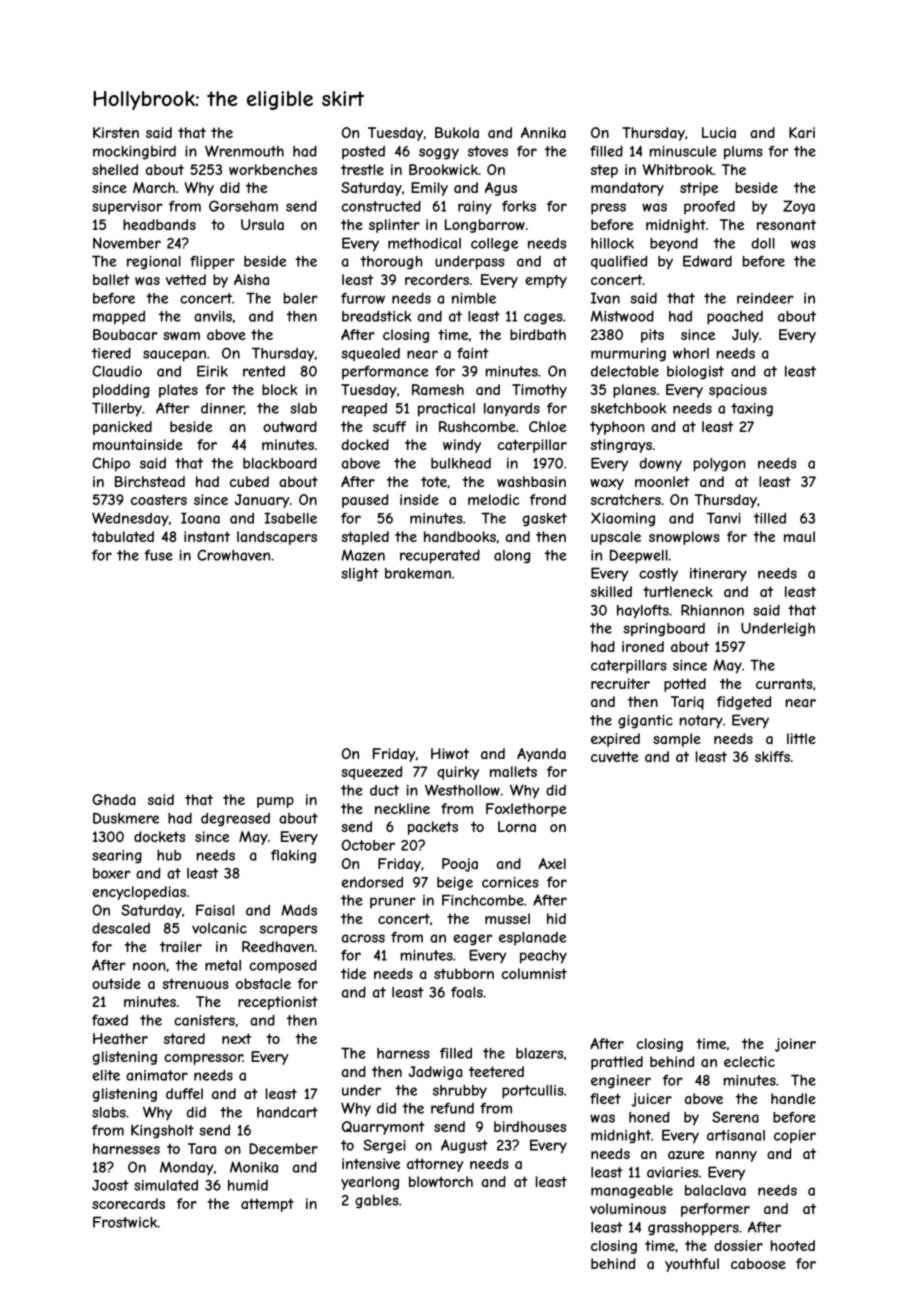  What do you see at coordinates (620, 683) in the screenshot?
I see `recruiter` at bounding box center [620, 683].
